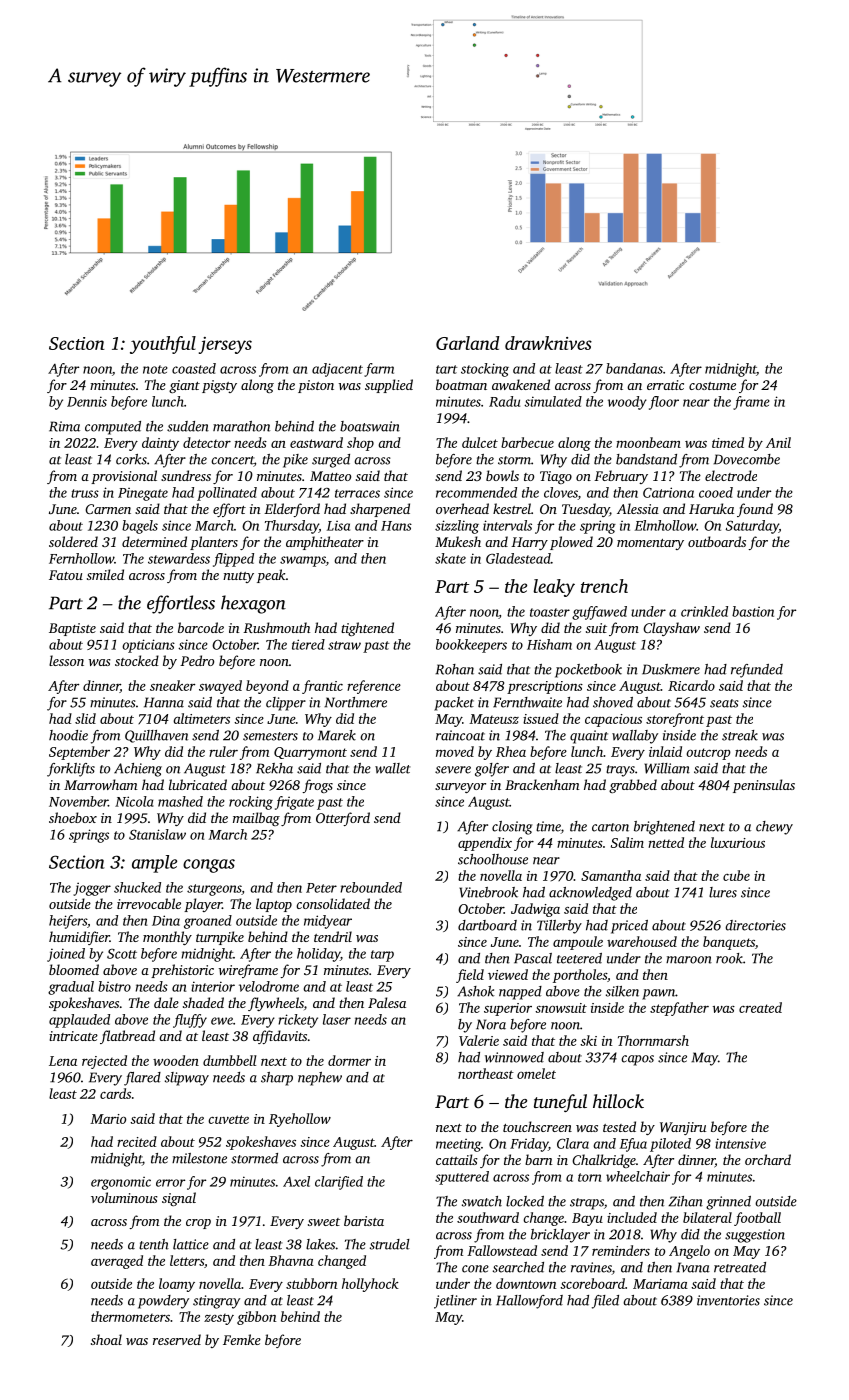 The image size is (849, 1400). Describe the element at coordinates (320, 1079) in the document. I see `nephew` at that location.
